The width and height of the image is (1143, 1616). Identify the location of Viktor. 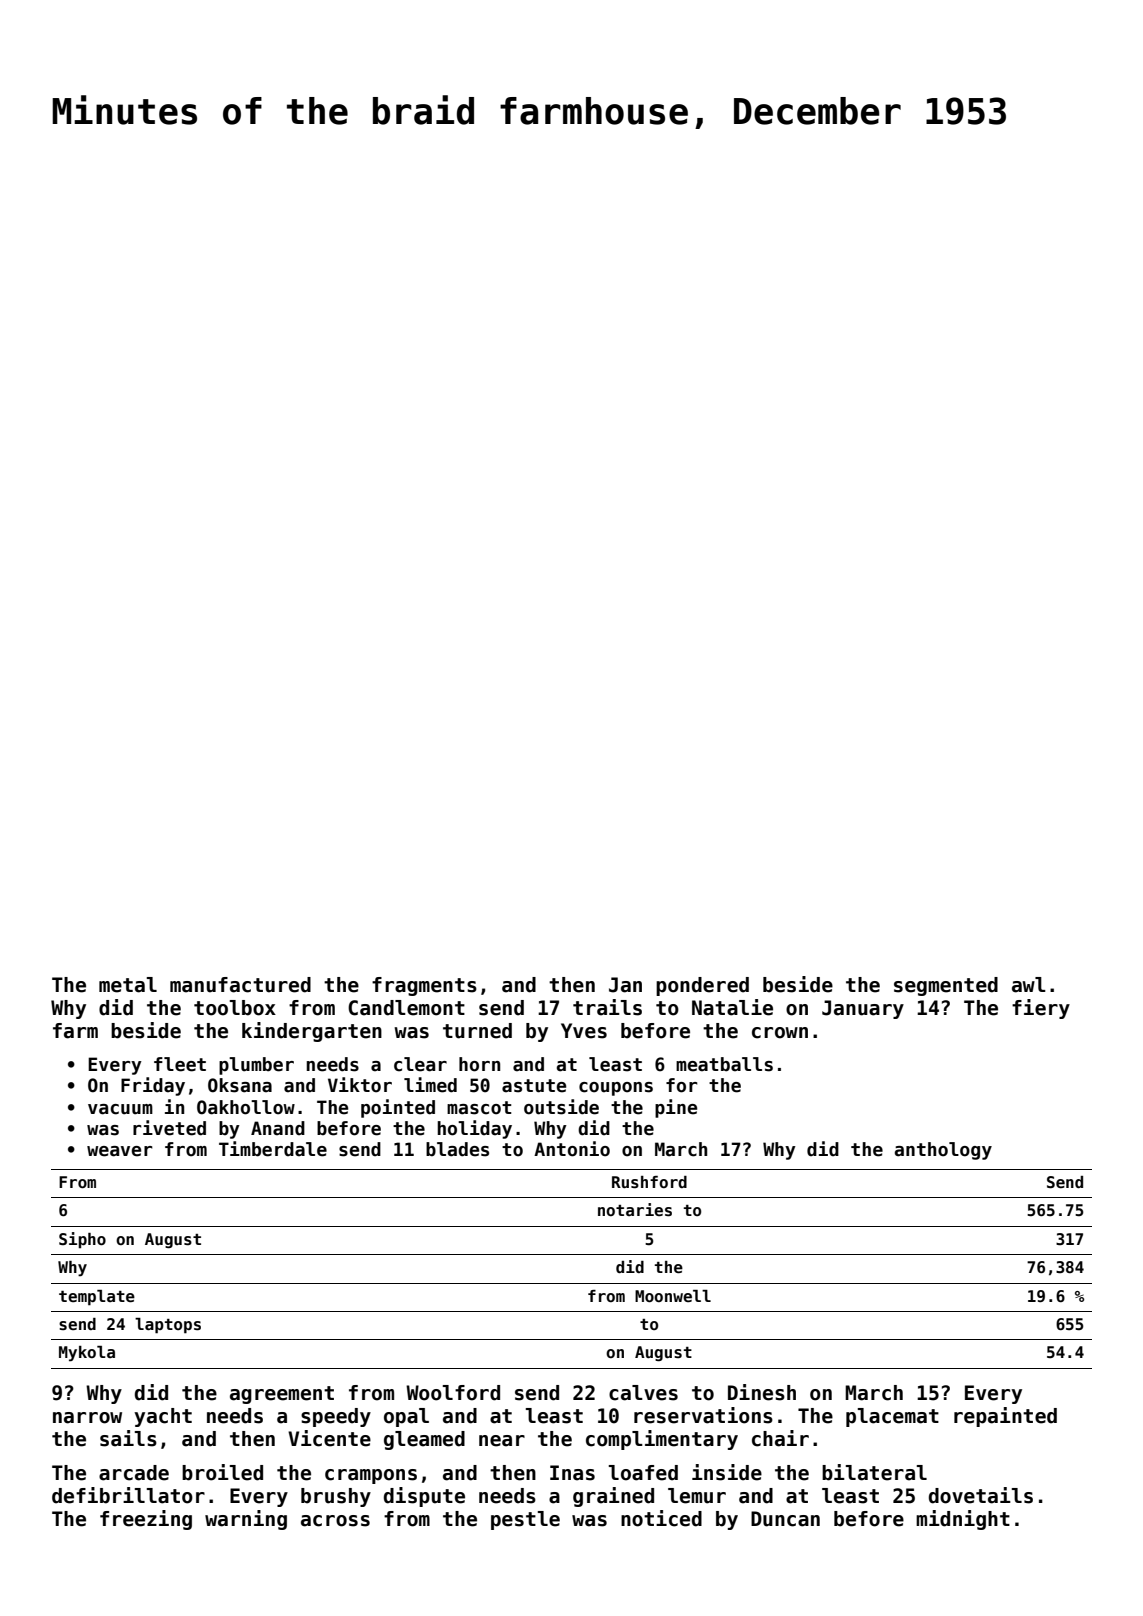
(360, 1085).
